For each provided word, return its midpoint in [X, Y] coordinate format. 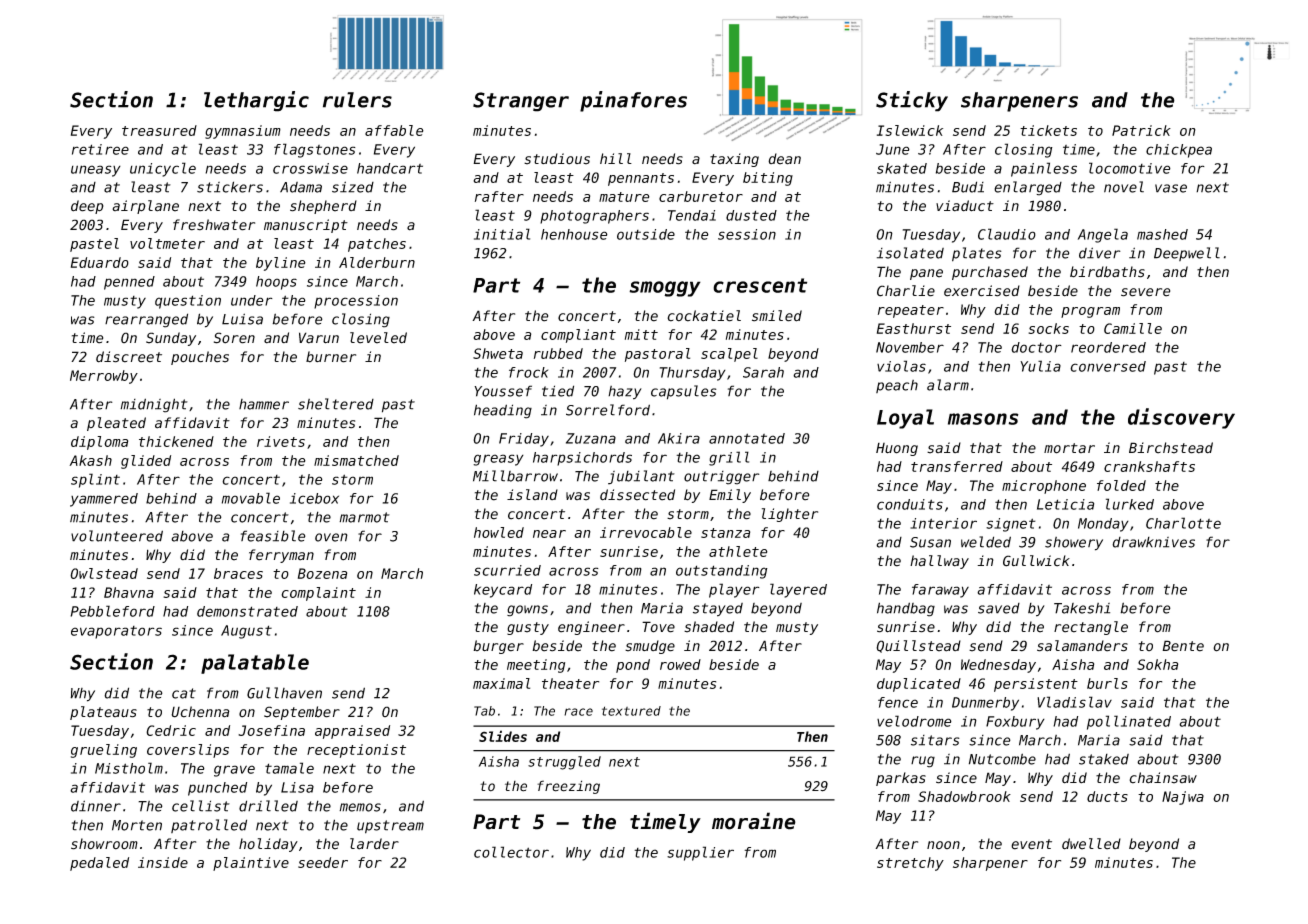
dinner [96, 806]
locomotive [1130, 168]
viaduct [965, 206]
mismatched [356, 460]
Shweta [498, 353]
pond [633, 666]
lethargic [256, 101]
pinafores [633, 101]
